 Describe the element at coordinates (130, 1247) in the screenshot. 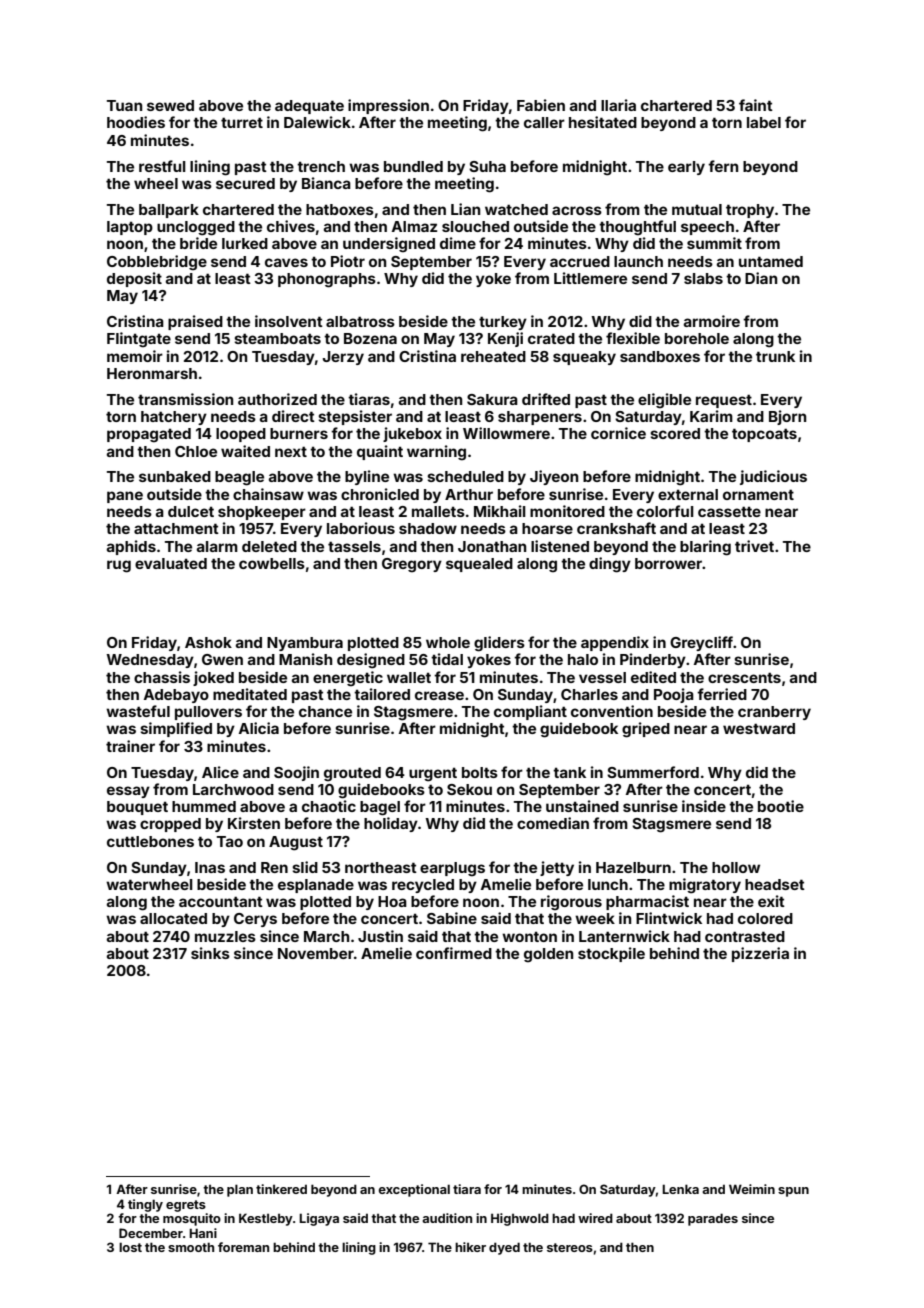

I see `lost` at that location.
